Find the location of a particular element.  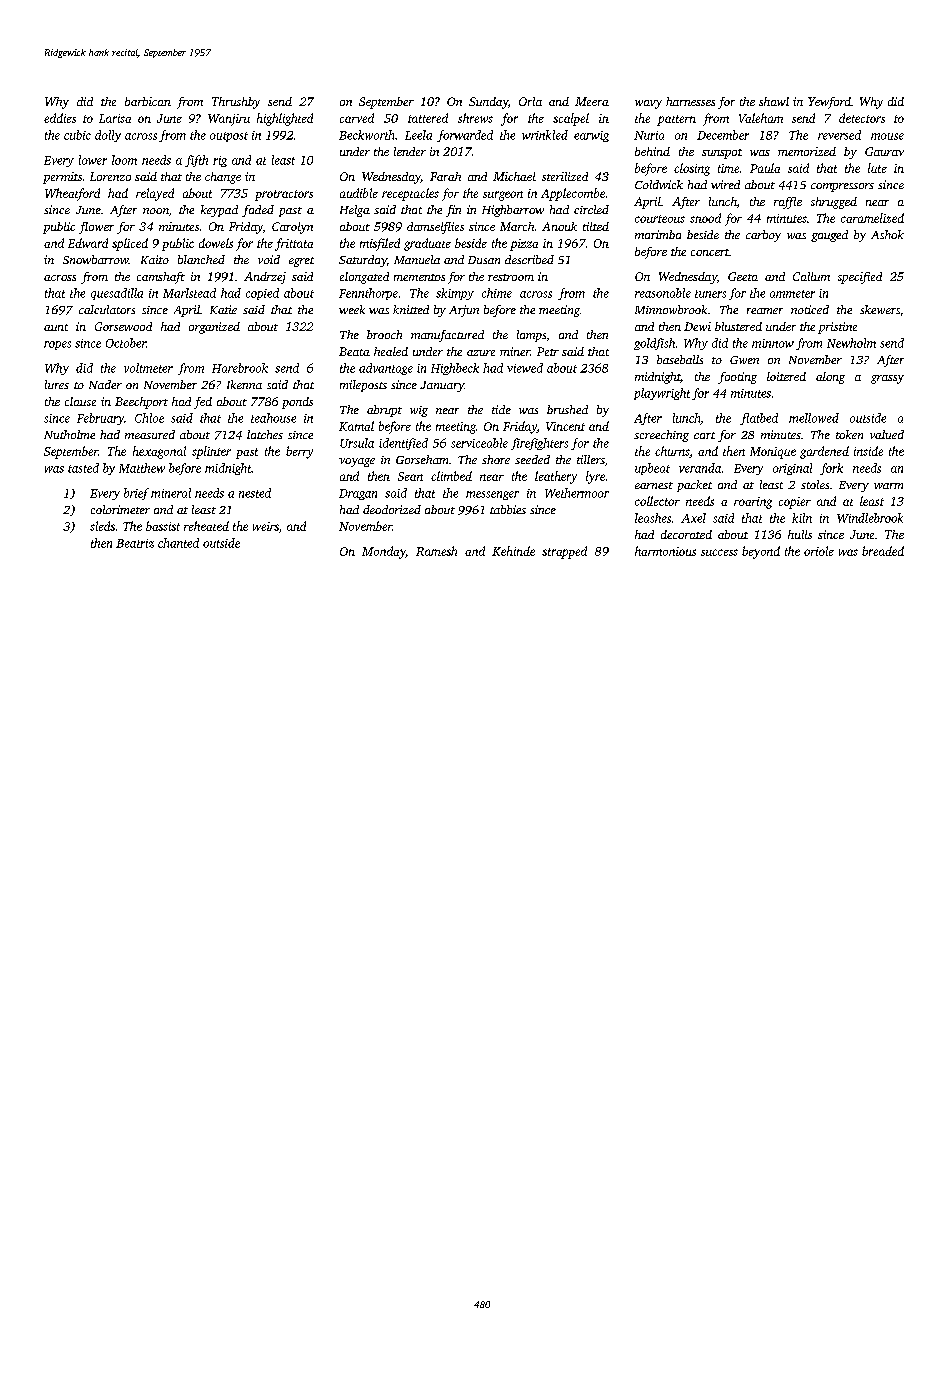

Gorseham is located at coordinates (422, 459).
